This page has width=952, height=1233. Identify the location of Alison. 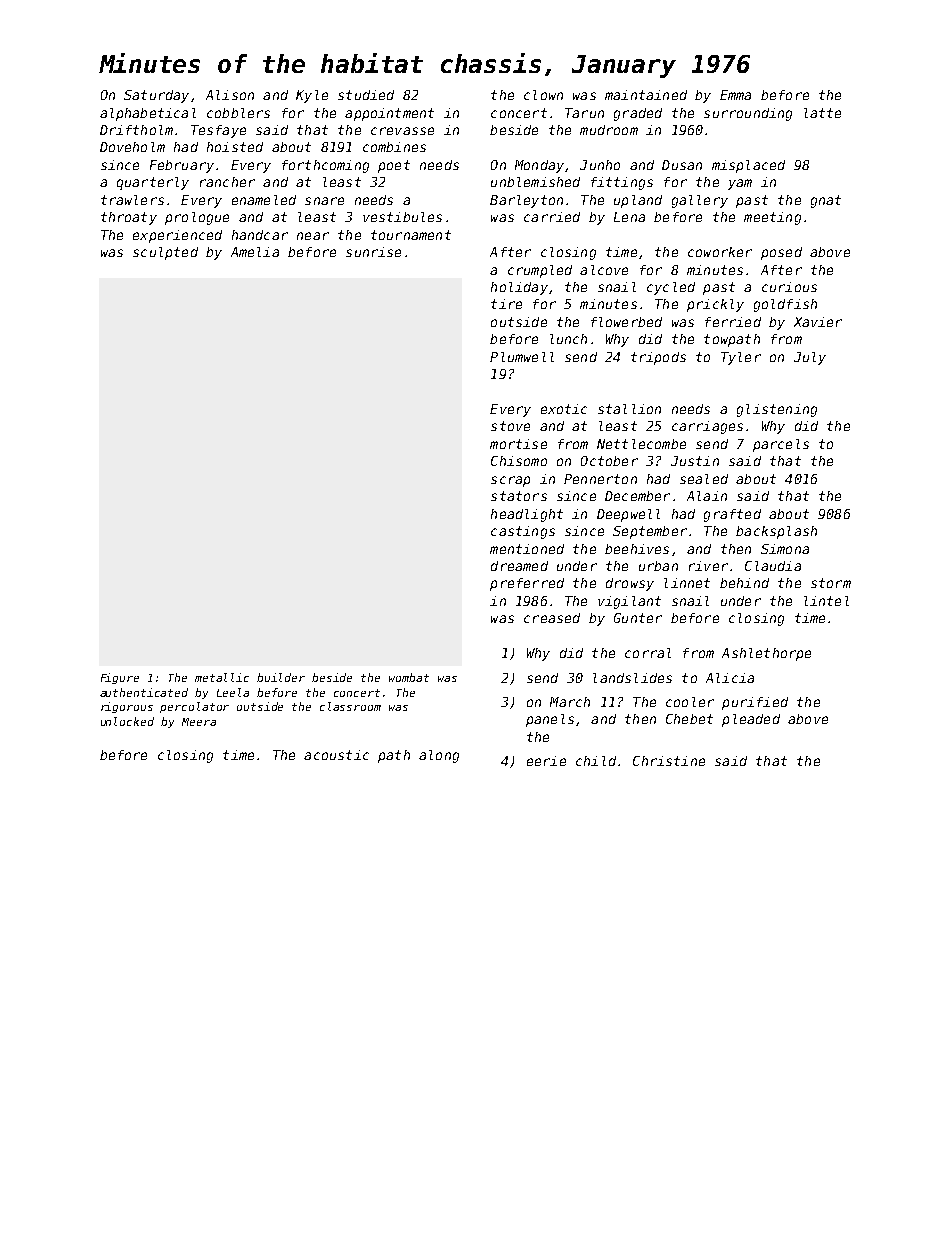
(230, 95).
